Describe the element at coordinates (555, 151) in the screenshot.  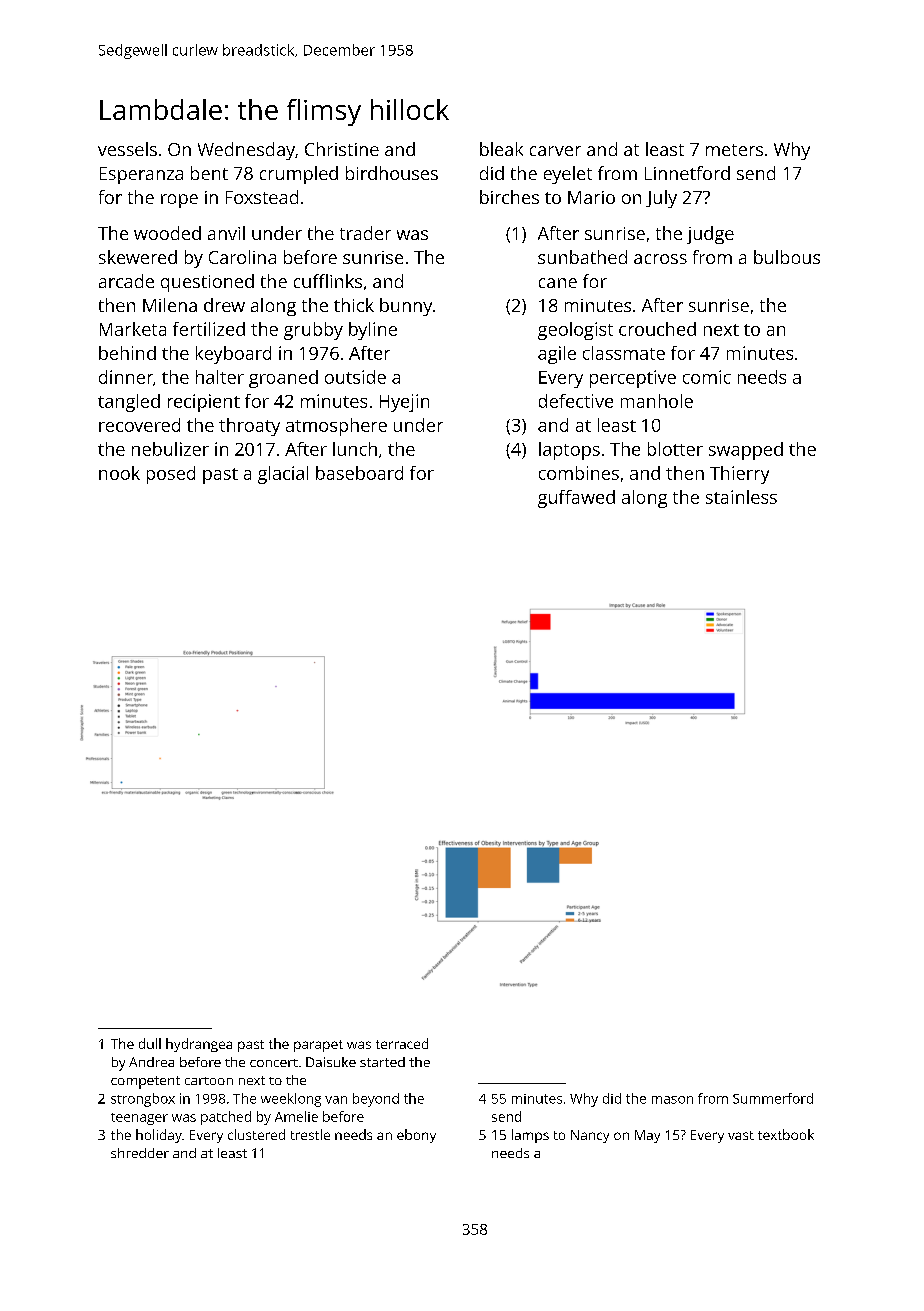
I see `carver` at that location.
